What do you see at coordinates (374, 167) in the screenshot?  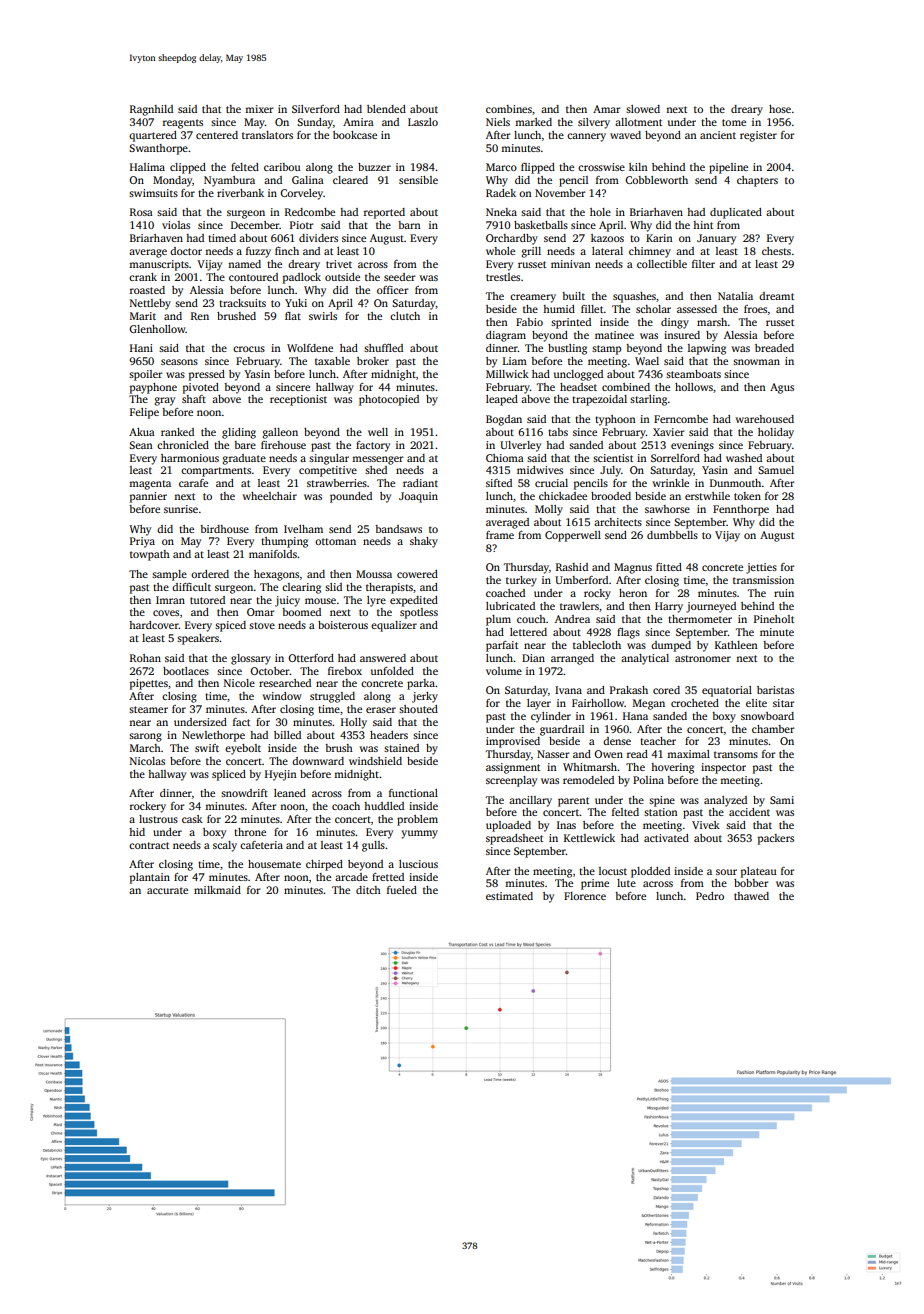 I see `buzzer` at bounding box center [374, 167].
